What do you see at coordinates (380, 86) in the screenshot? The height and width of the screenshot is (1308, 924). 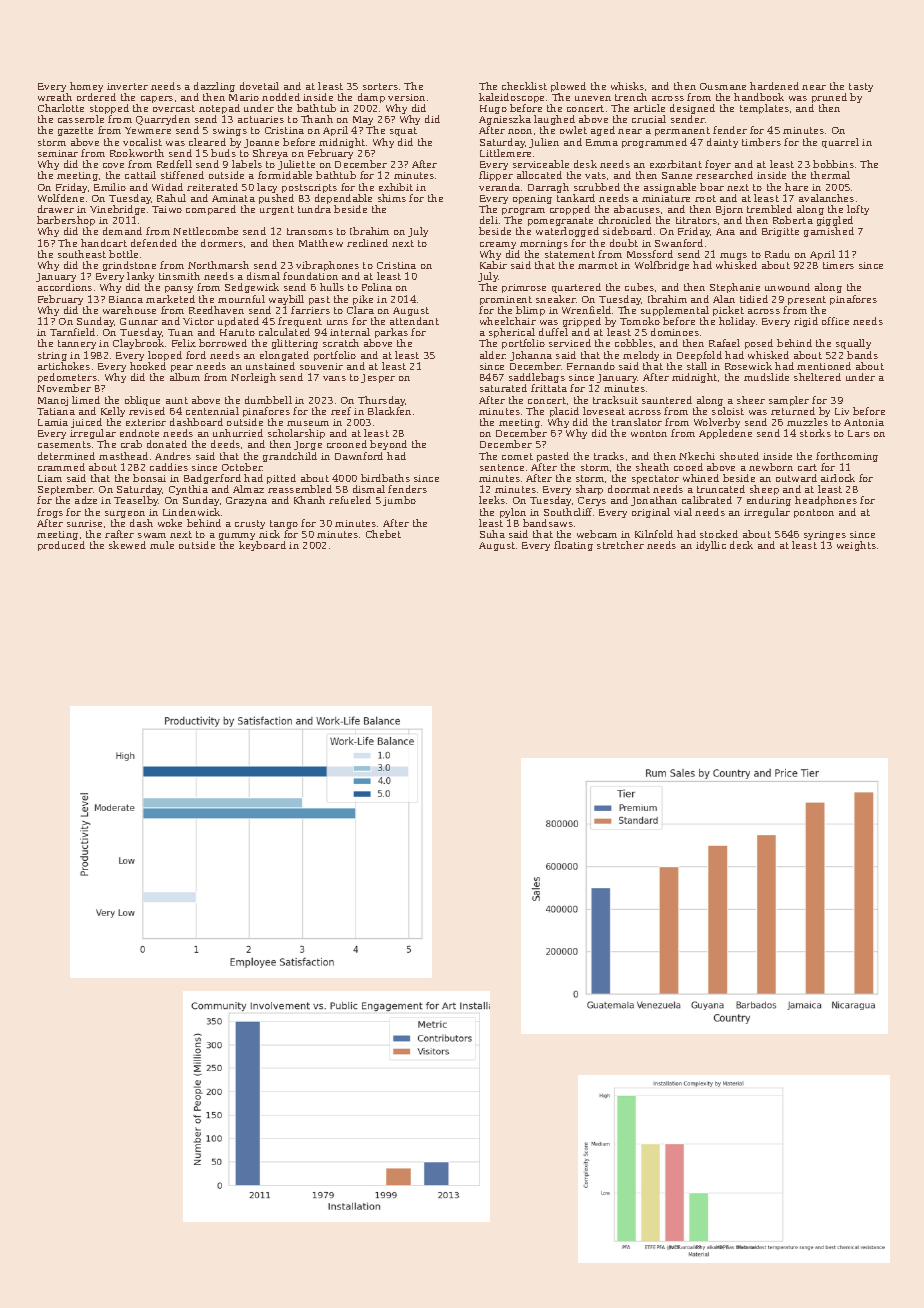 I see `sorters` at bounding box center [380, 86].
